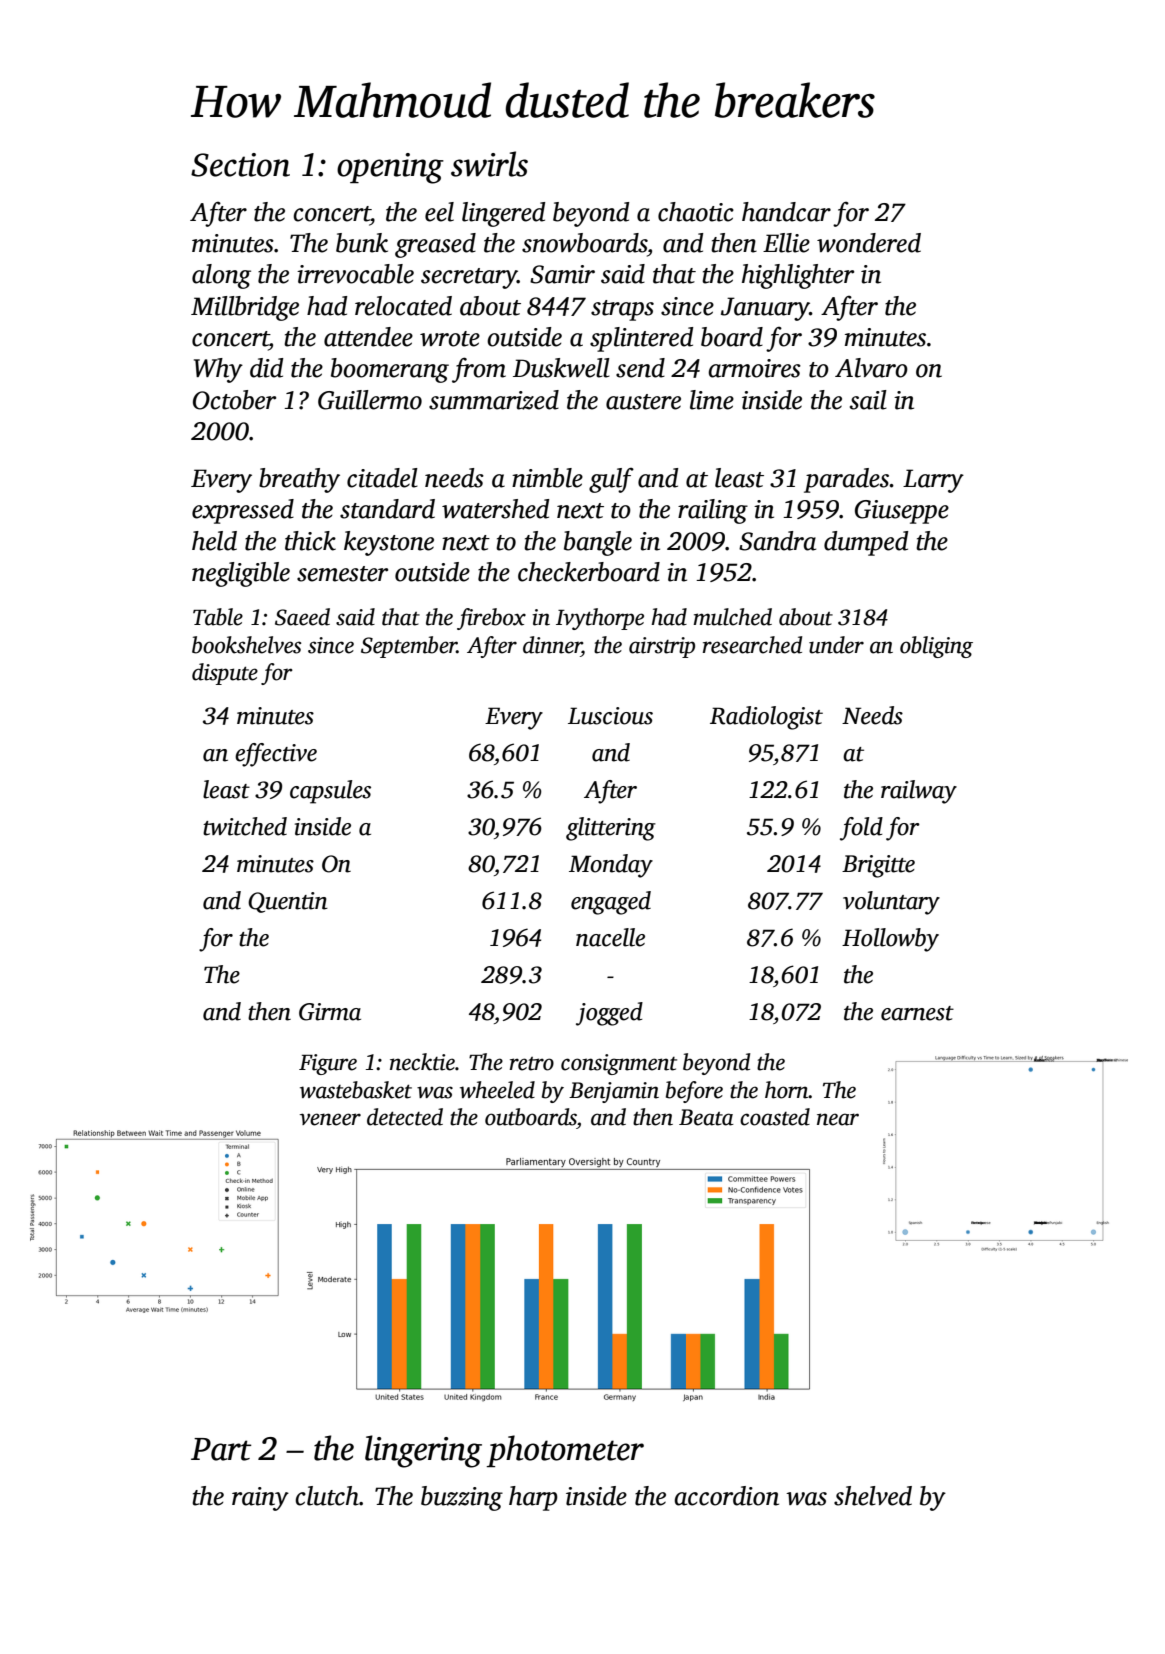 This screenshot has height=1654, width=1165. I want to click on Beata, so click(706, 1117).
